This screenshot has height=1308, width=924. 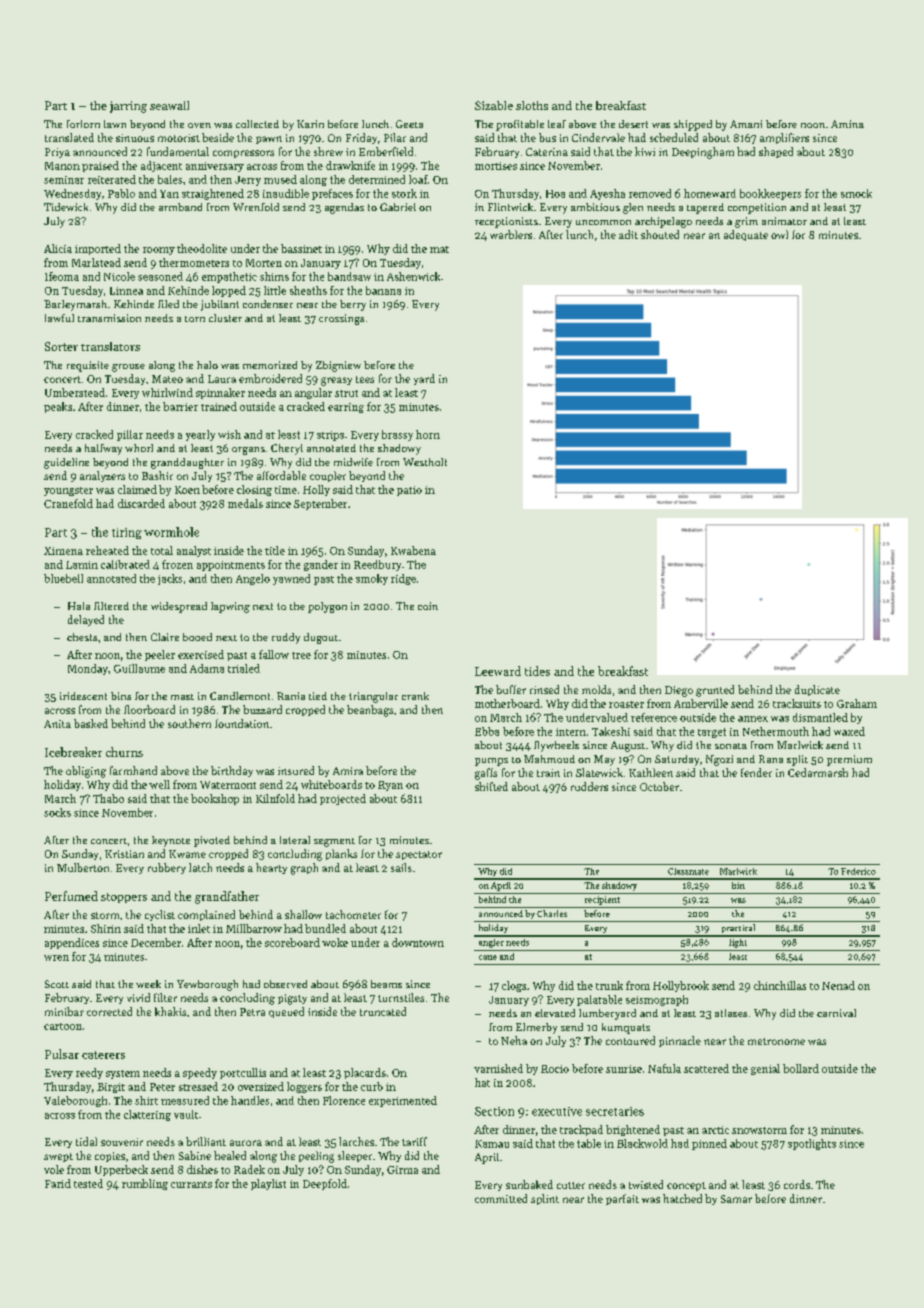 I want to click on spectator, so click(x=419, y=855).
